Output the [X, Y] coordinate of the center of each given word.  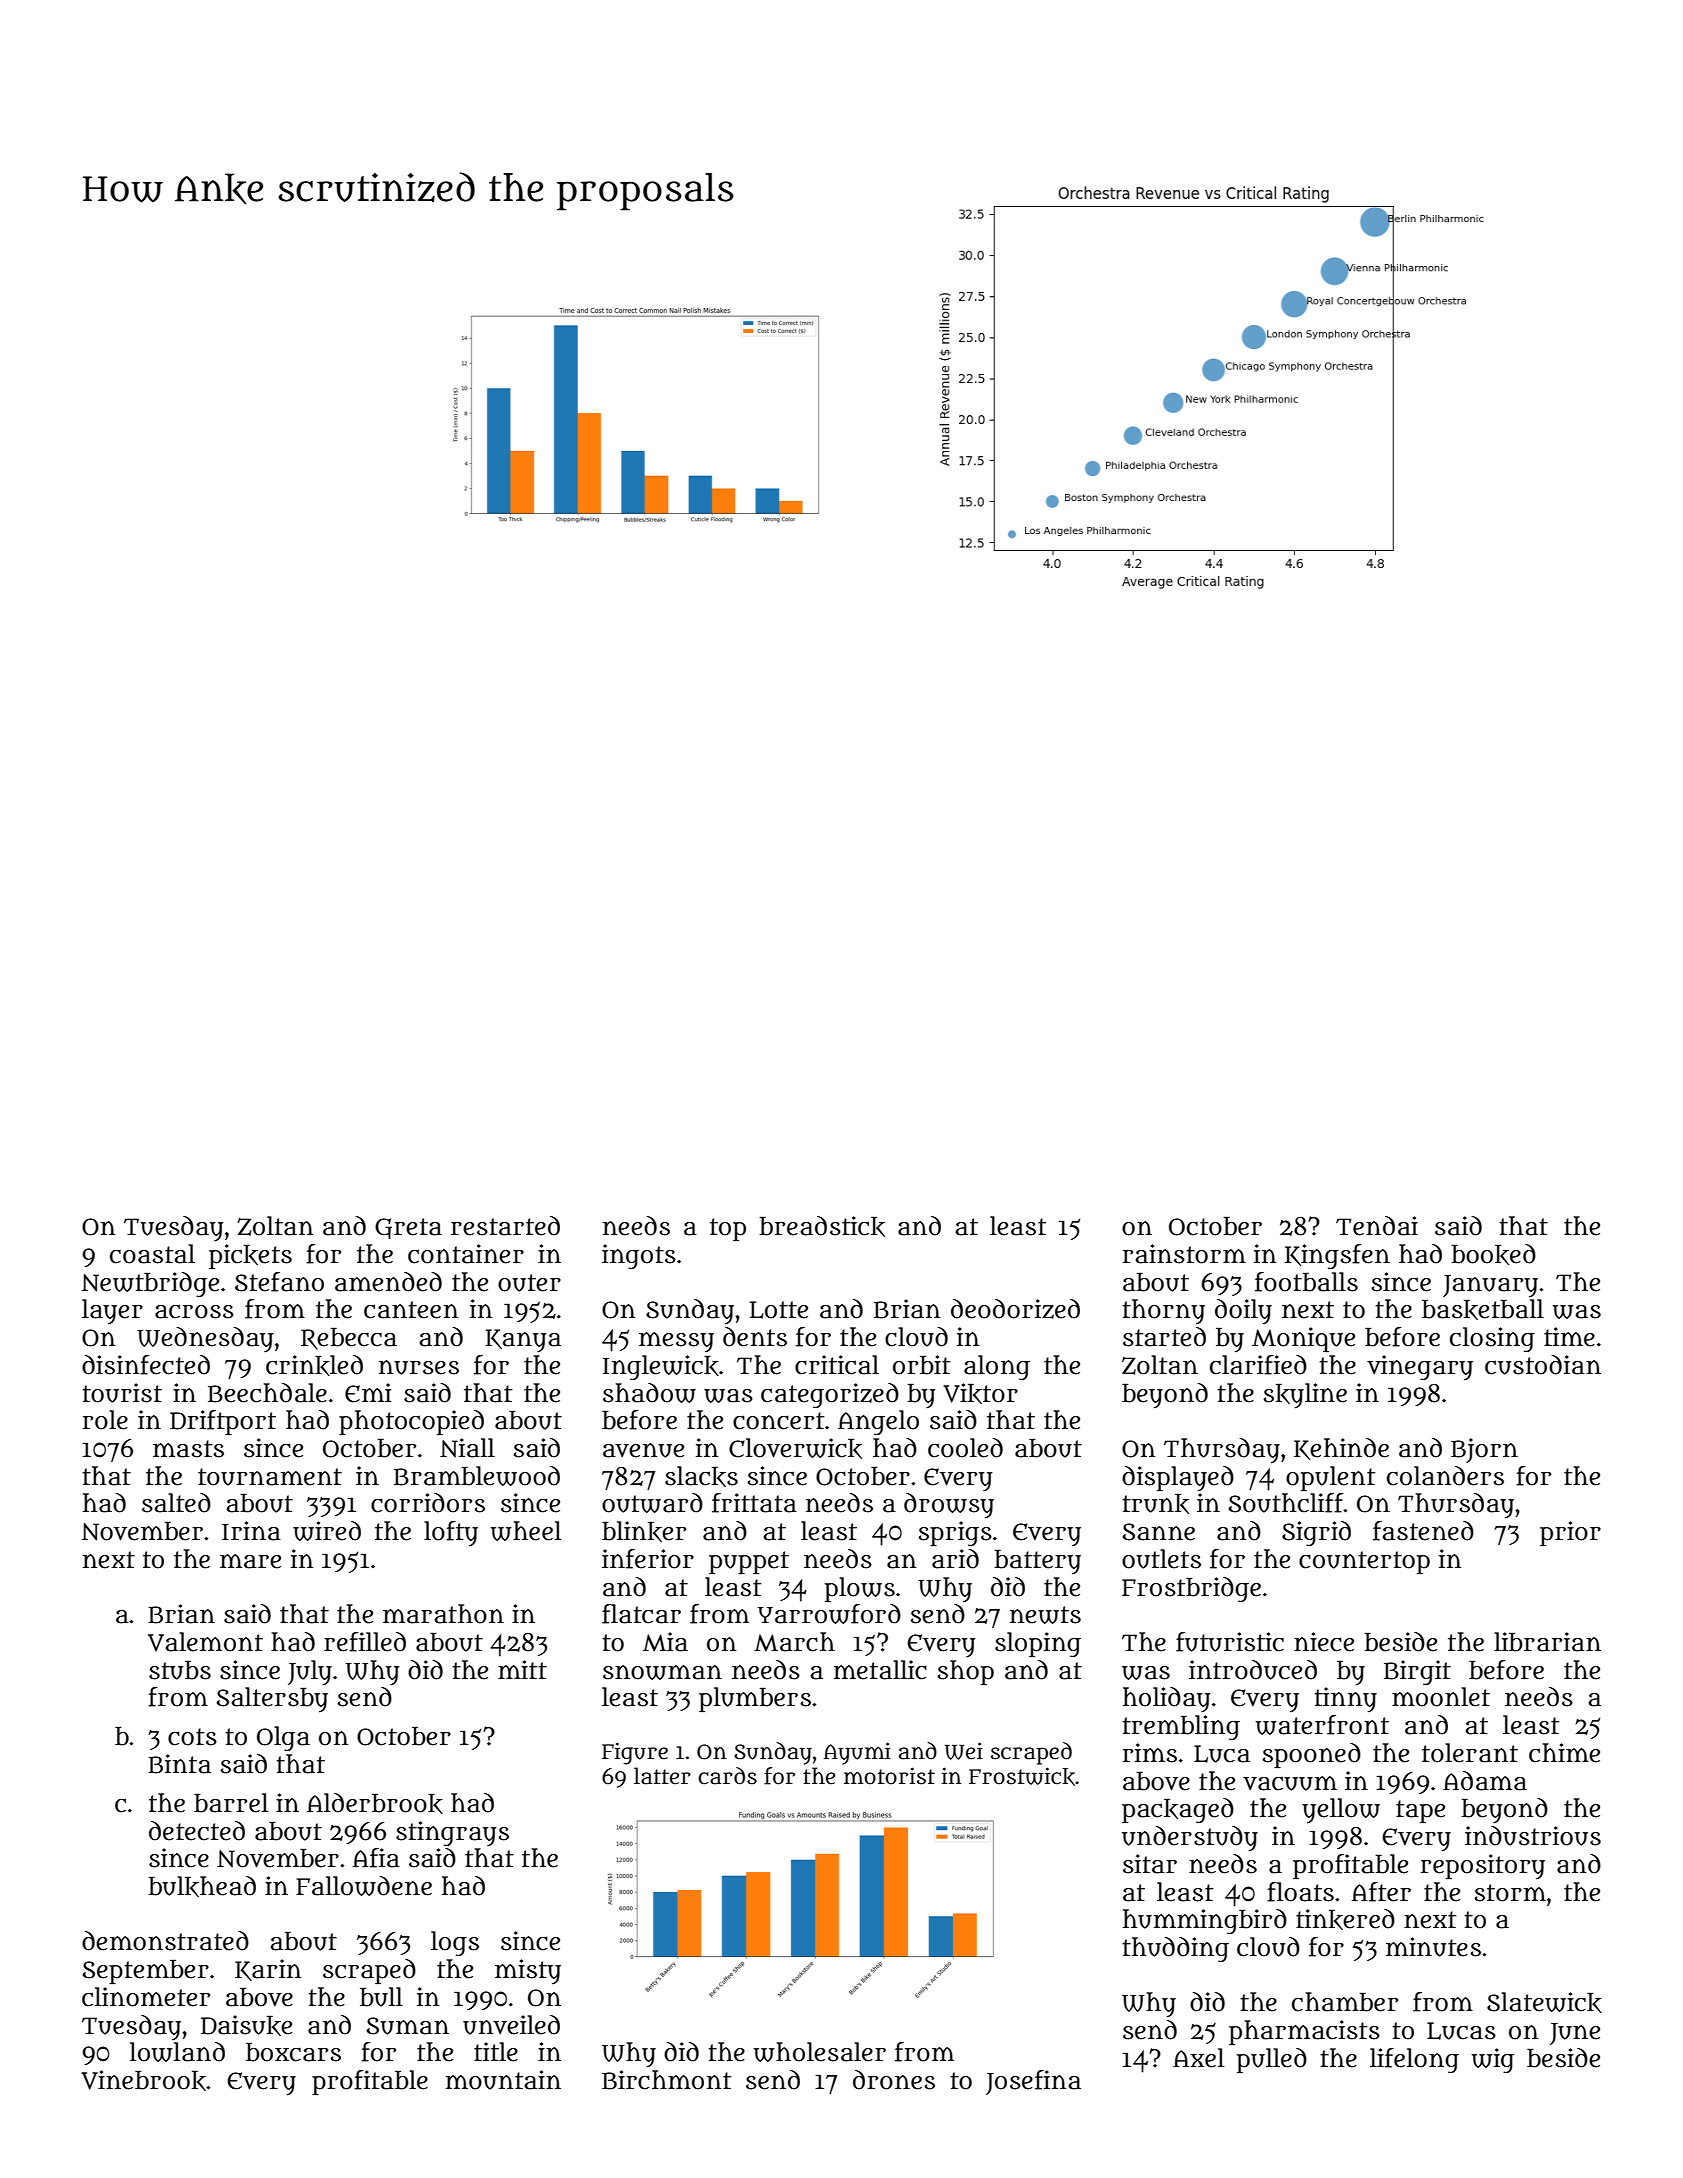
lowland [177, 2052]
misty [528, 1972]
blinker [644, 1531]
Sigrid [1316, 1533]
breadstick [822, 1226]
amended [388, 1282]
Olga [283, 1738]
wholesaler [819, 2052]
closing [1492, 1339]
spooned [1311, 1755]
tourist [122, 1393]
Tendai [1377, 1226]
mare [250, 1561]
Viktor [980, 1393]
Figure [635, 1753]
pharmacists [1304, 2032]
